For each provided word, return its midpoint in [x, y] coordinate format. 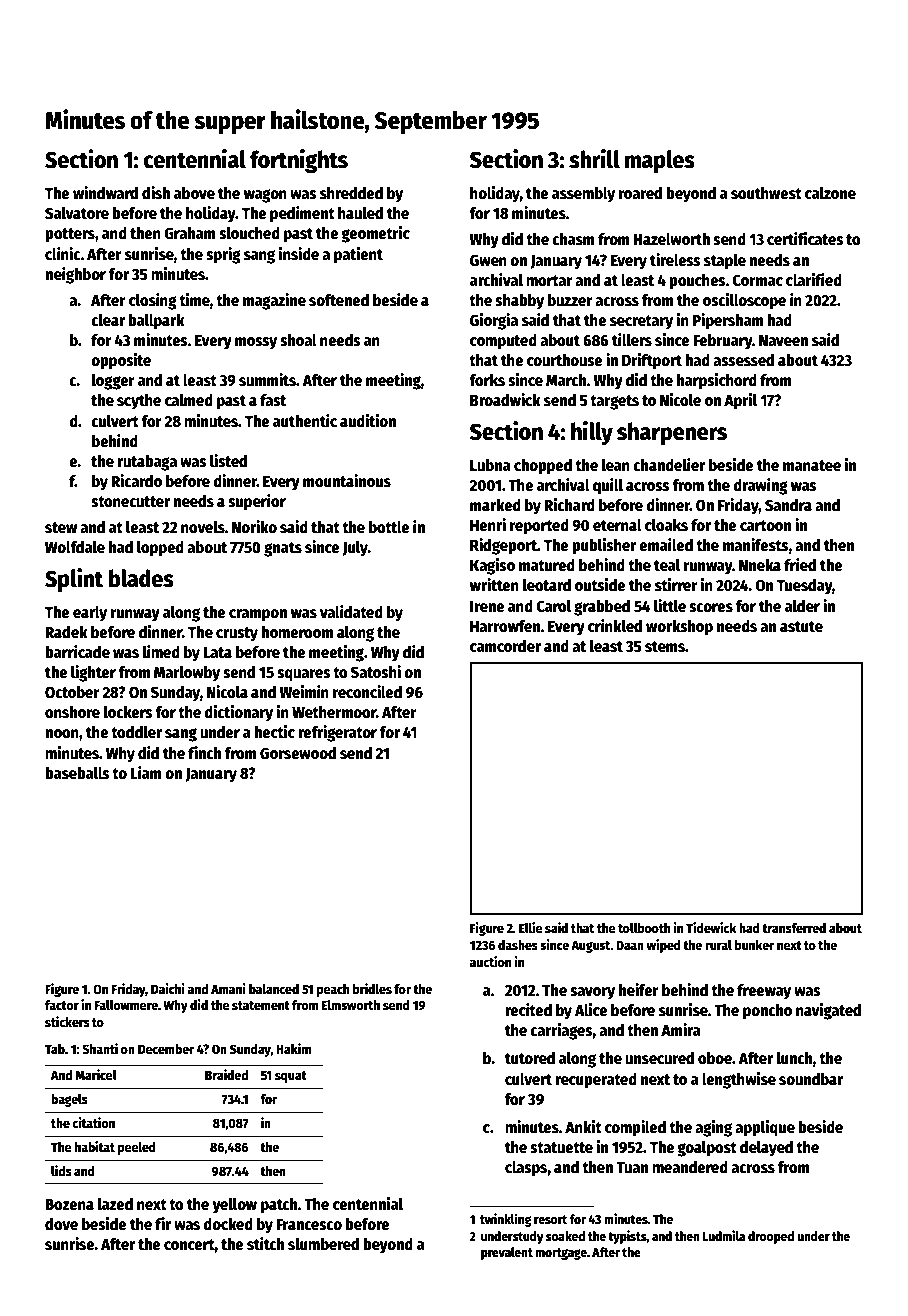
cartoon [765, 526]
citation [93, 1122]
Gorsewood [298, 753]
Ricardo [136, 480]
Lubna [490, 465]
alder [802, 606]
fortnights [299, 161]
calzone [830, 193]
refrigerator [337, 733]
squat [291, 1077]
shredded [351, 193]
